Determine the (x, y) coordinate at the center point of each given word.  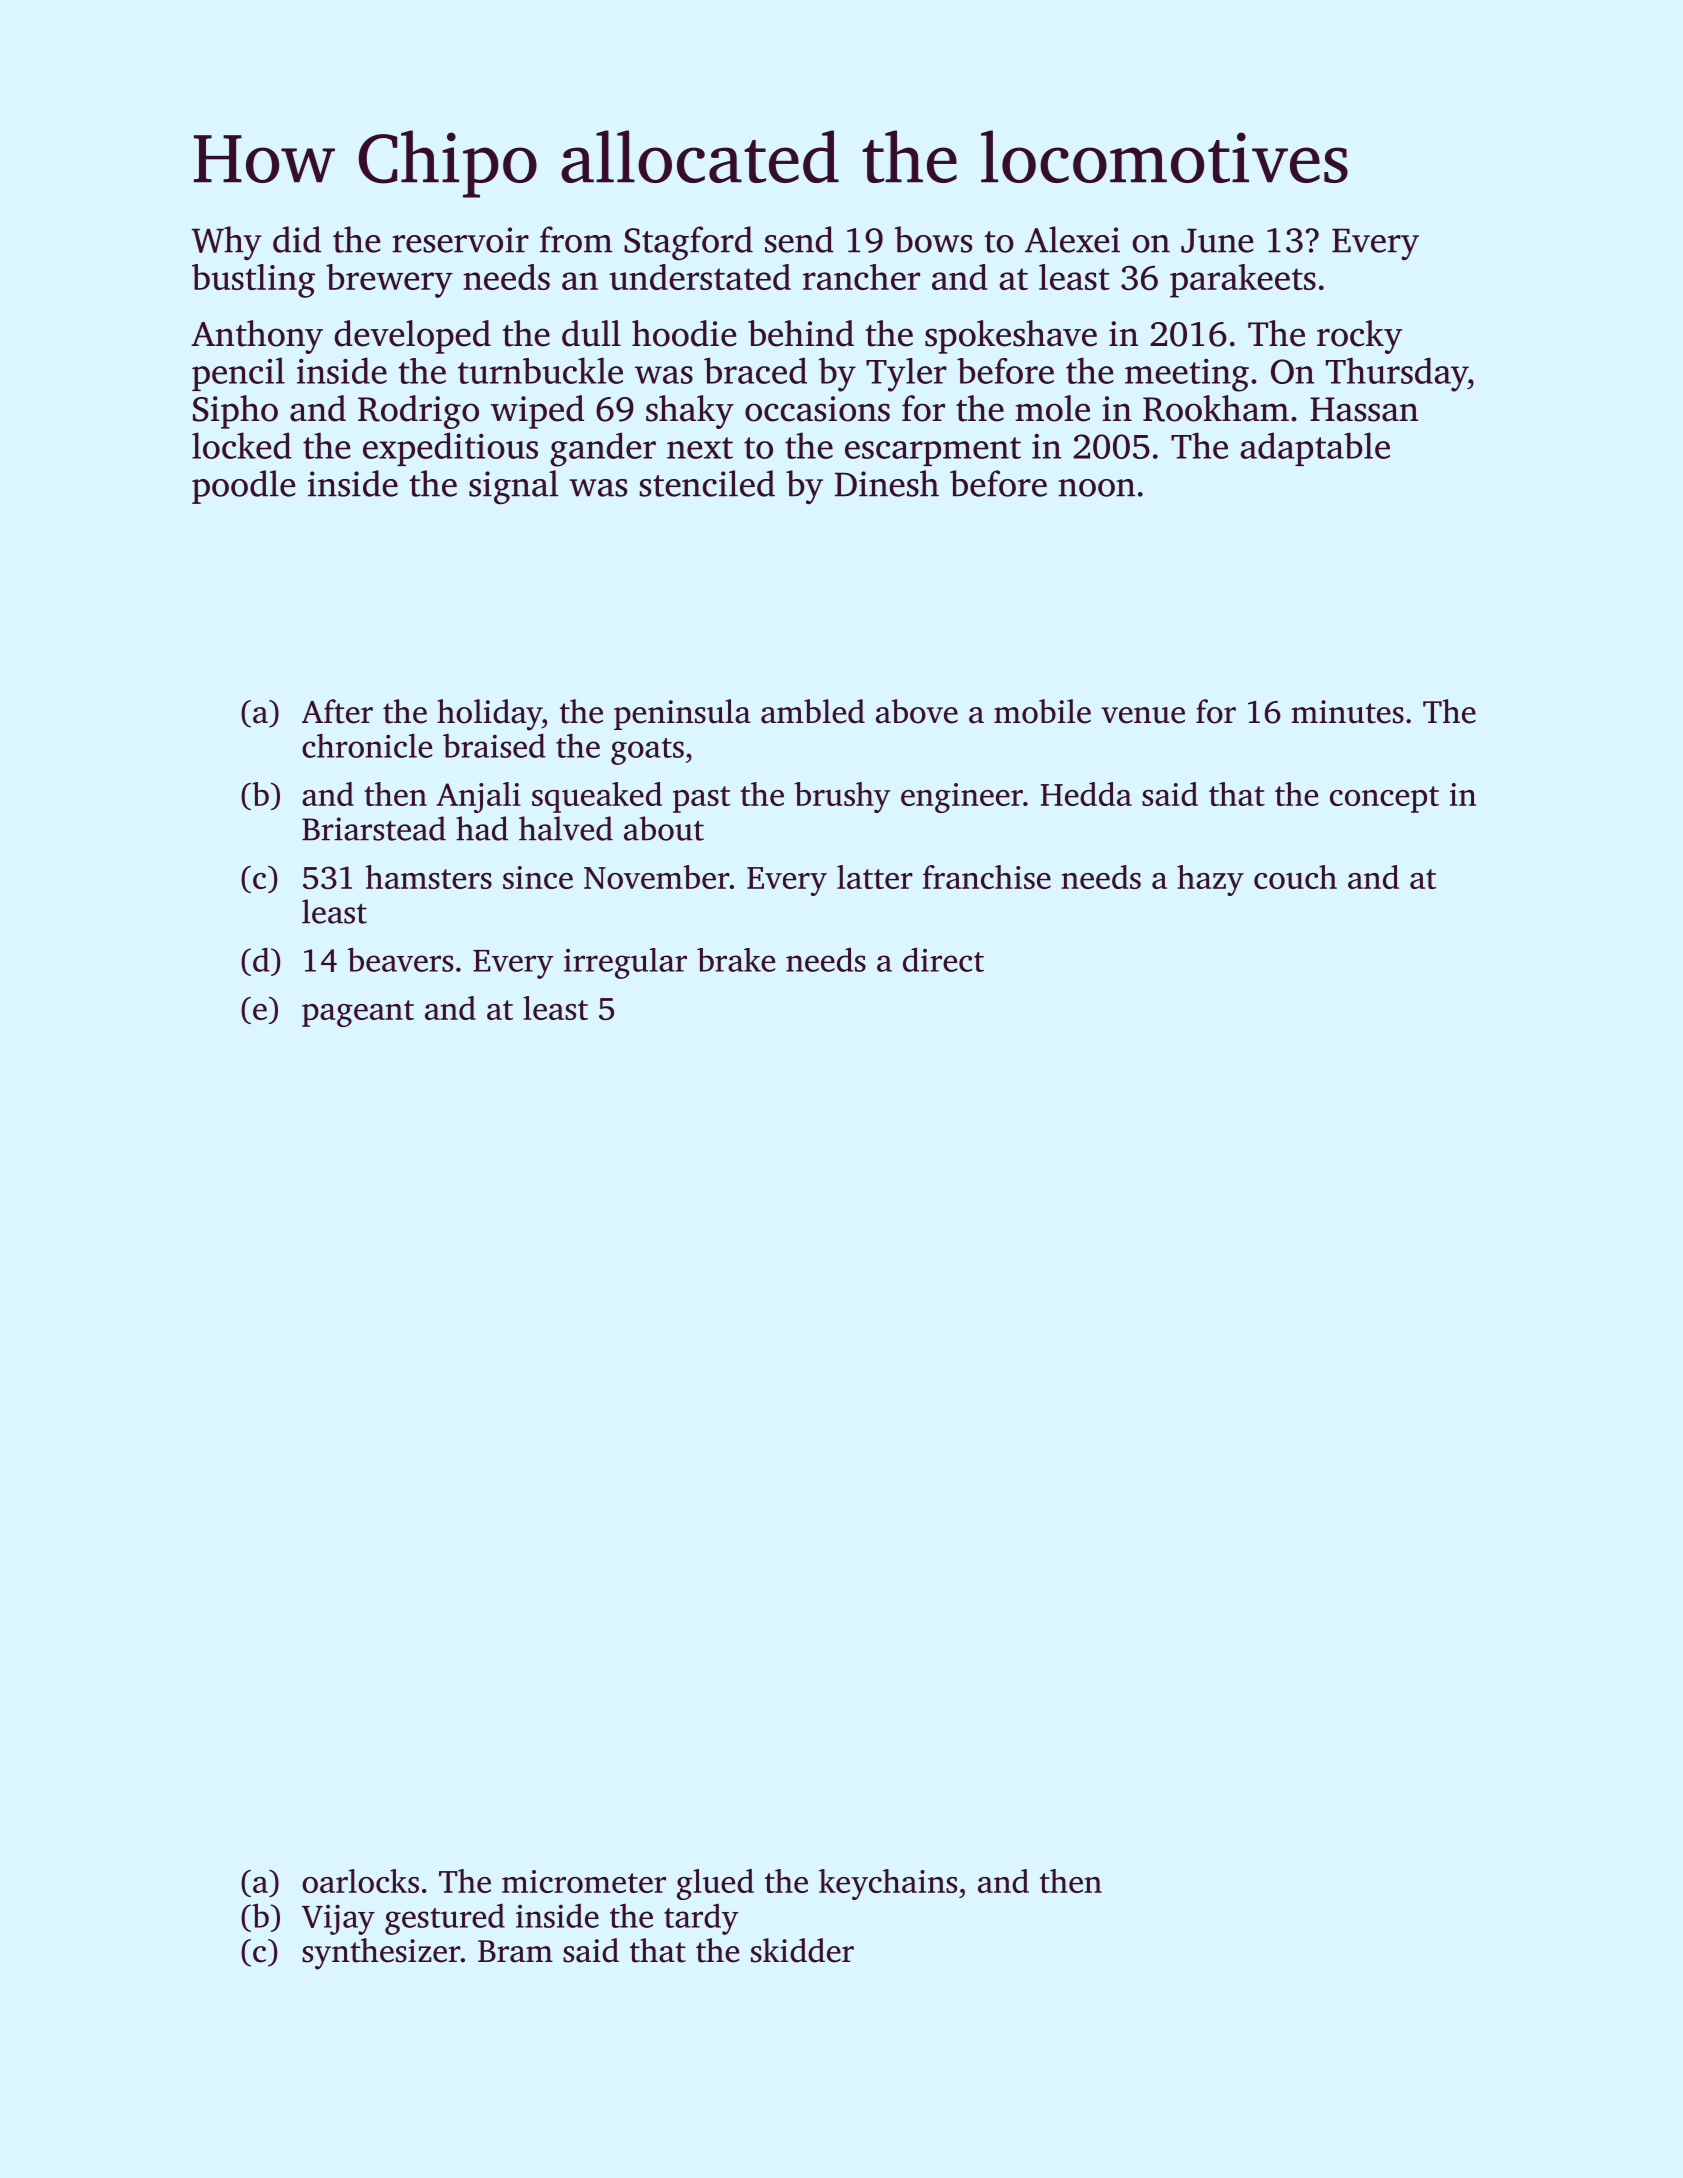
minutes (1347, 712)
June (1217, 240)
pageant (358, 1013)
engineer (962, 798)
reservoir (460, 240)
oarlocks (360, 1881)
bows (933, 239)
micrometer (584, 1881)
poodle (243, 487)
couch (1295, 877)
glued (715, 1884)
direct (943, 959)
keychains (888, 1884)
